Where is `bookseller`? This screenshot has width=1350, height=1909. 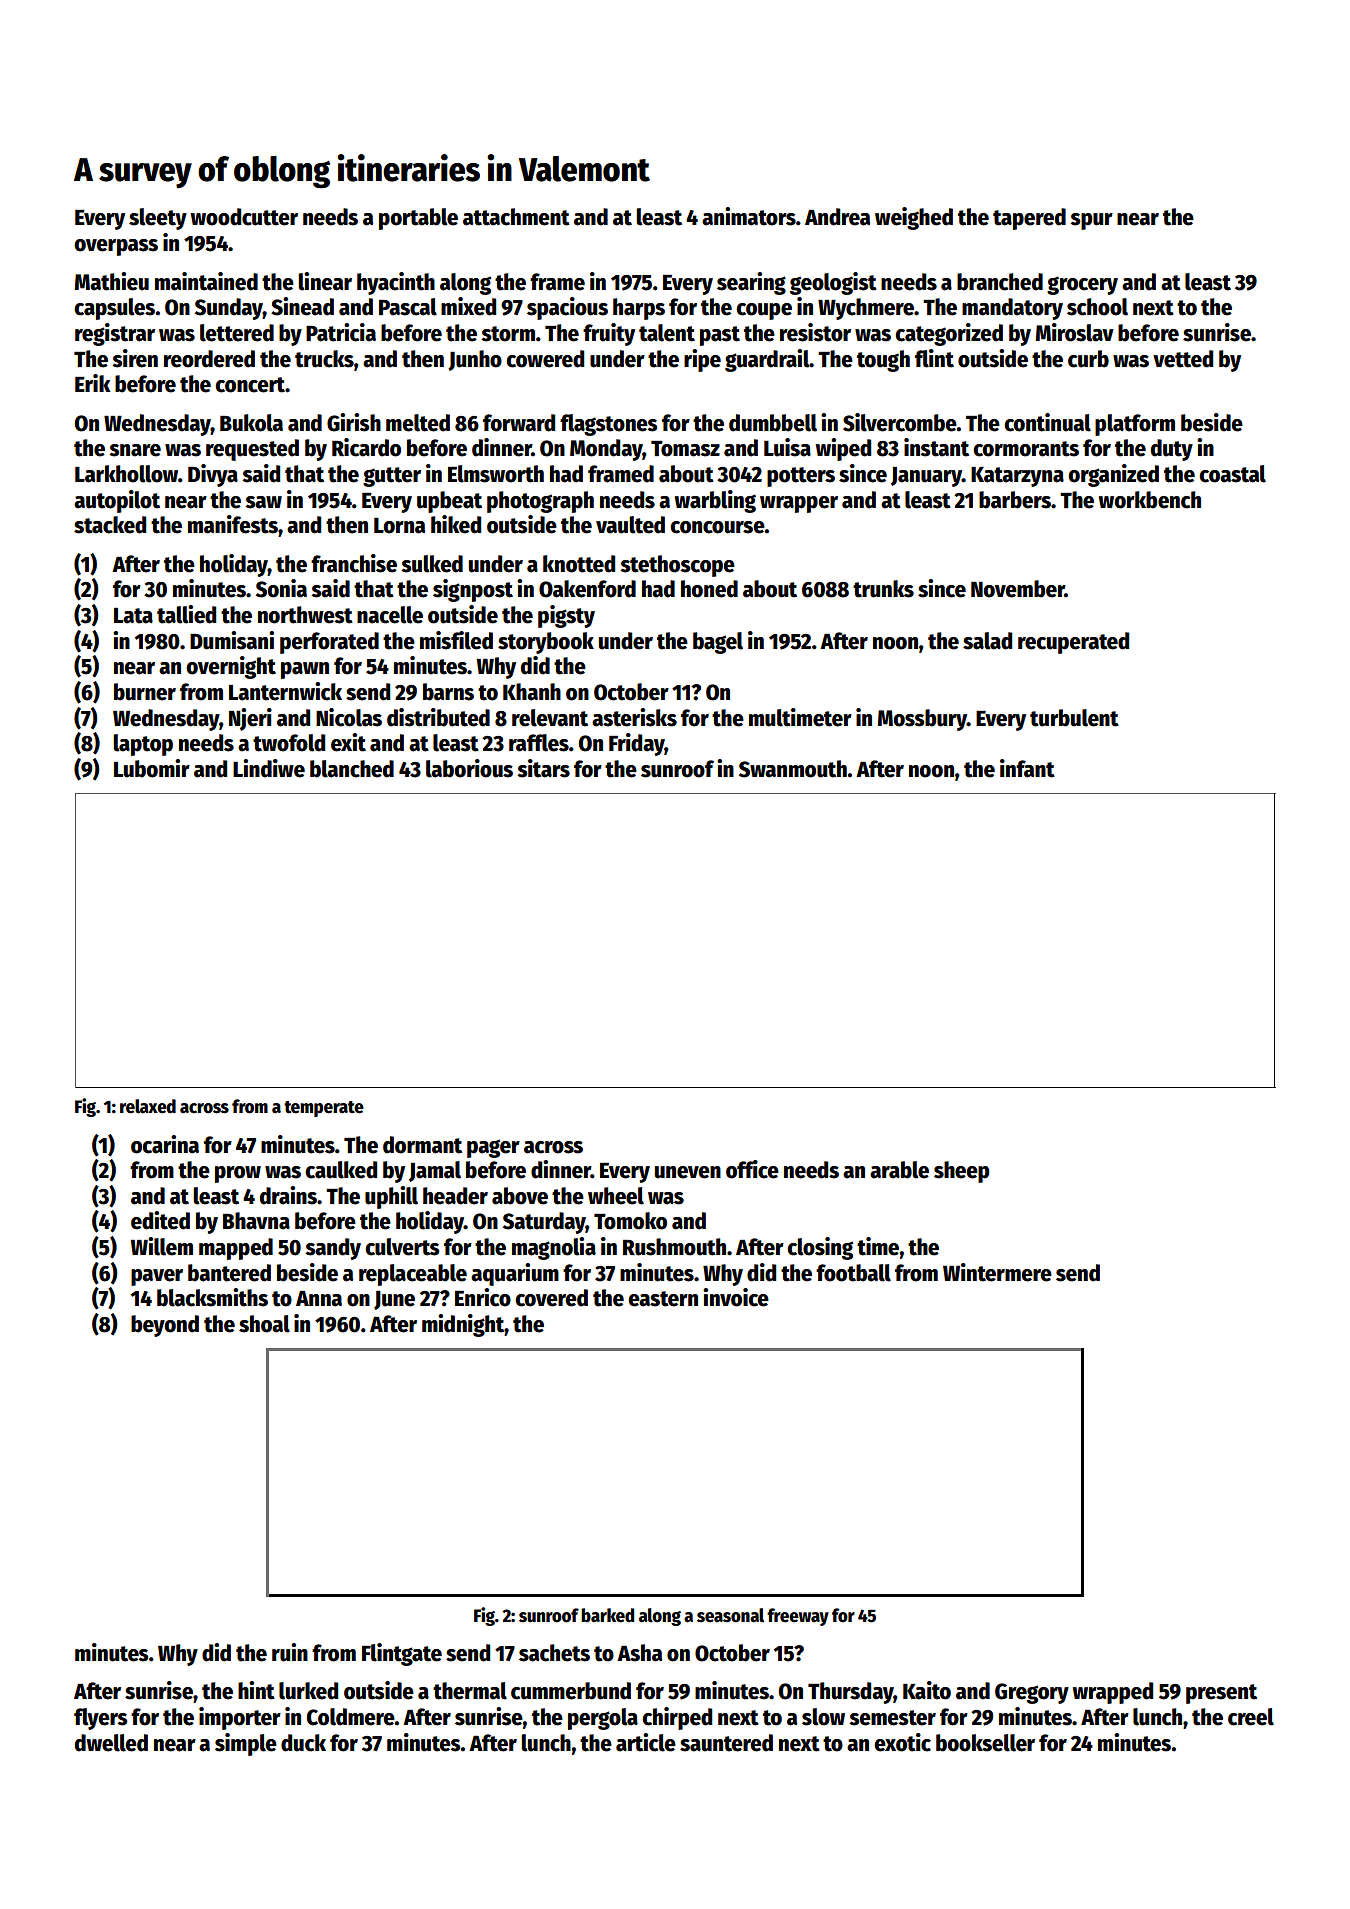
bookseller is located at coordinates (985, 1743).
